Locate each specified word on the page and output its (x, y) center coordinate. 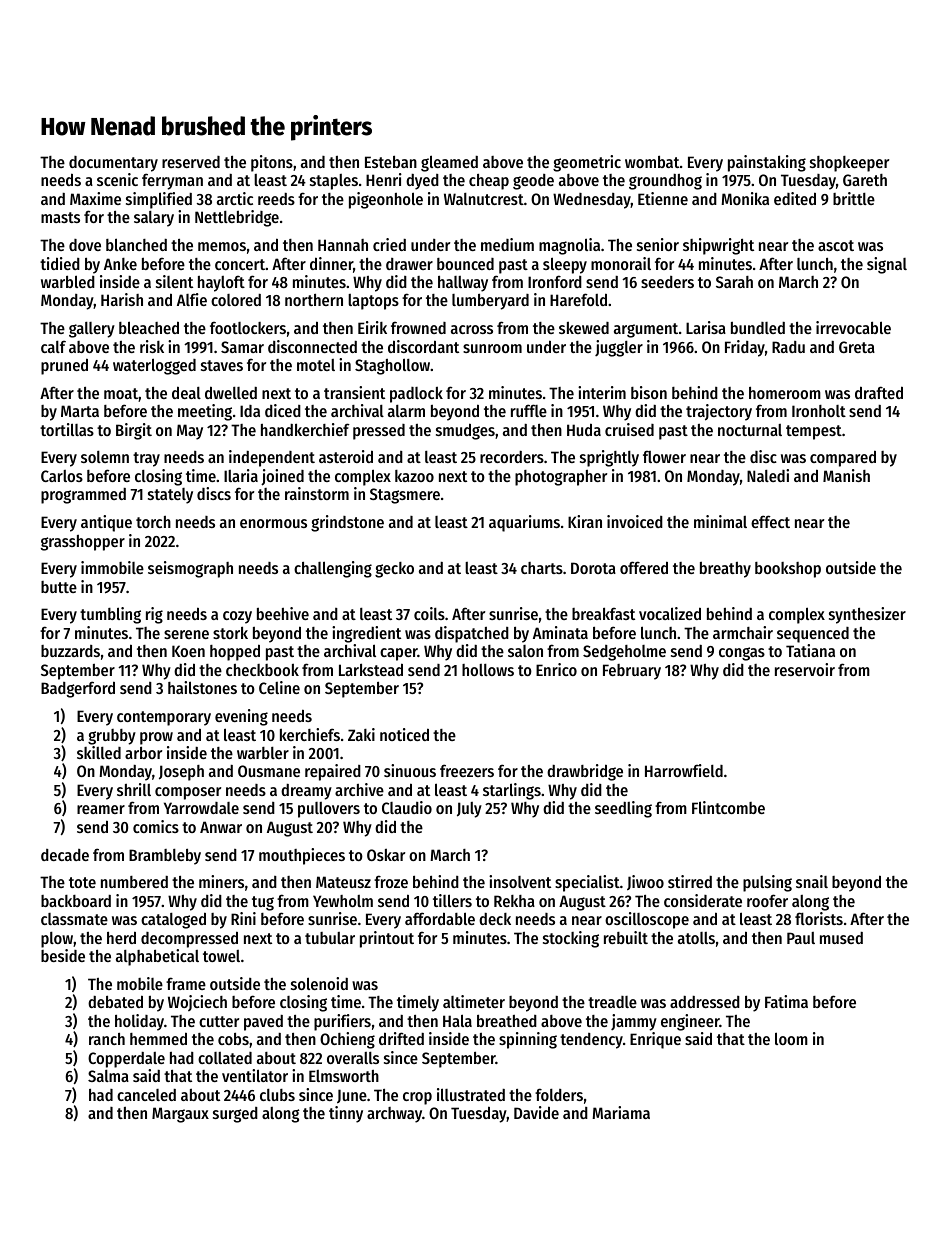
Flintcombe (728, 807)
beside (63, 955)
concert (240, 264)
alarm (406, 411)
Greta (857, 347)
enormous (273, 523)
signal (887, 265)
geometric (587, 163)
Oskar (386, 855)
